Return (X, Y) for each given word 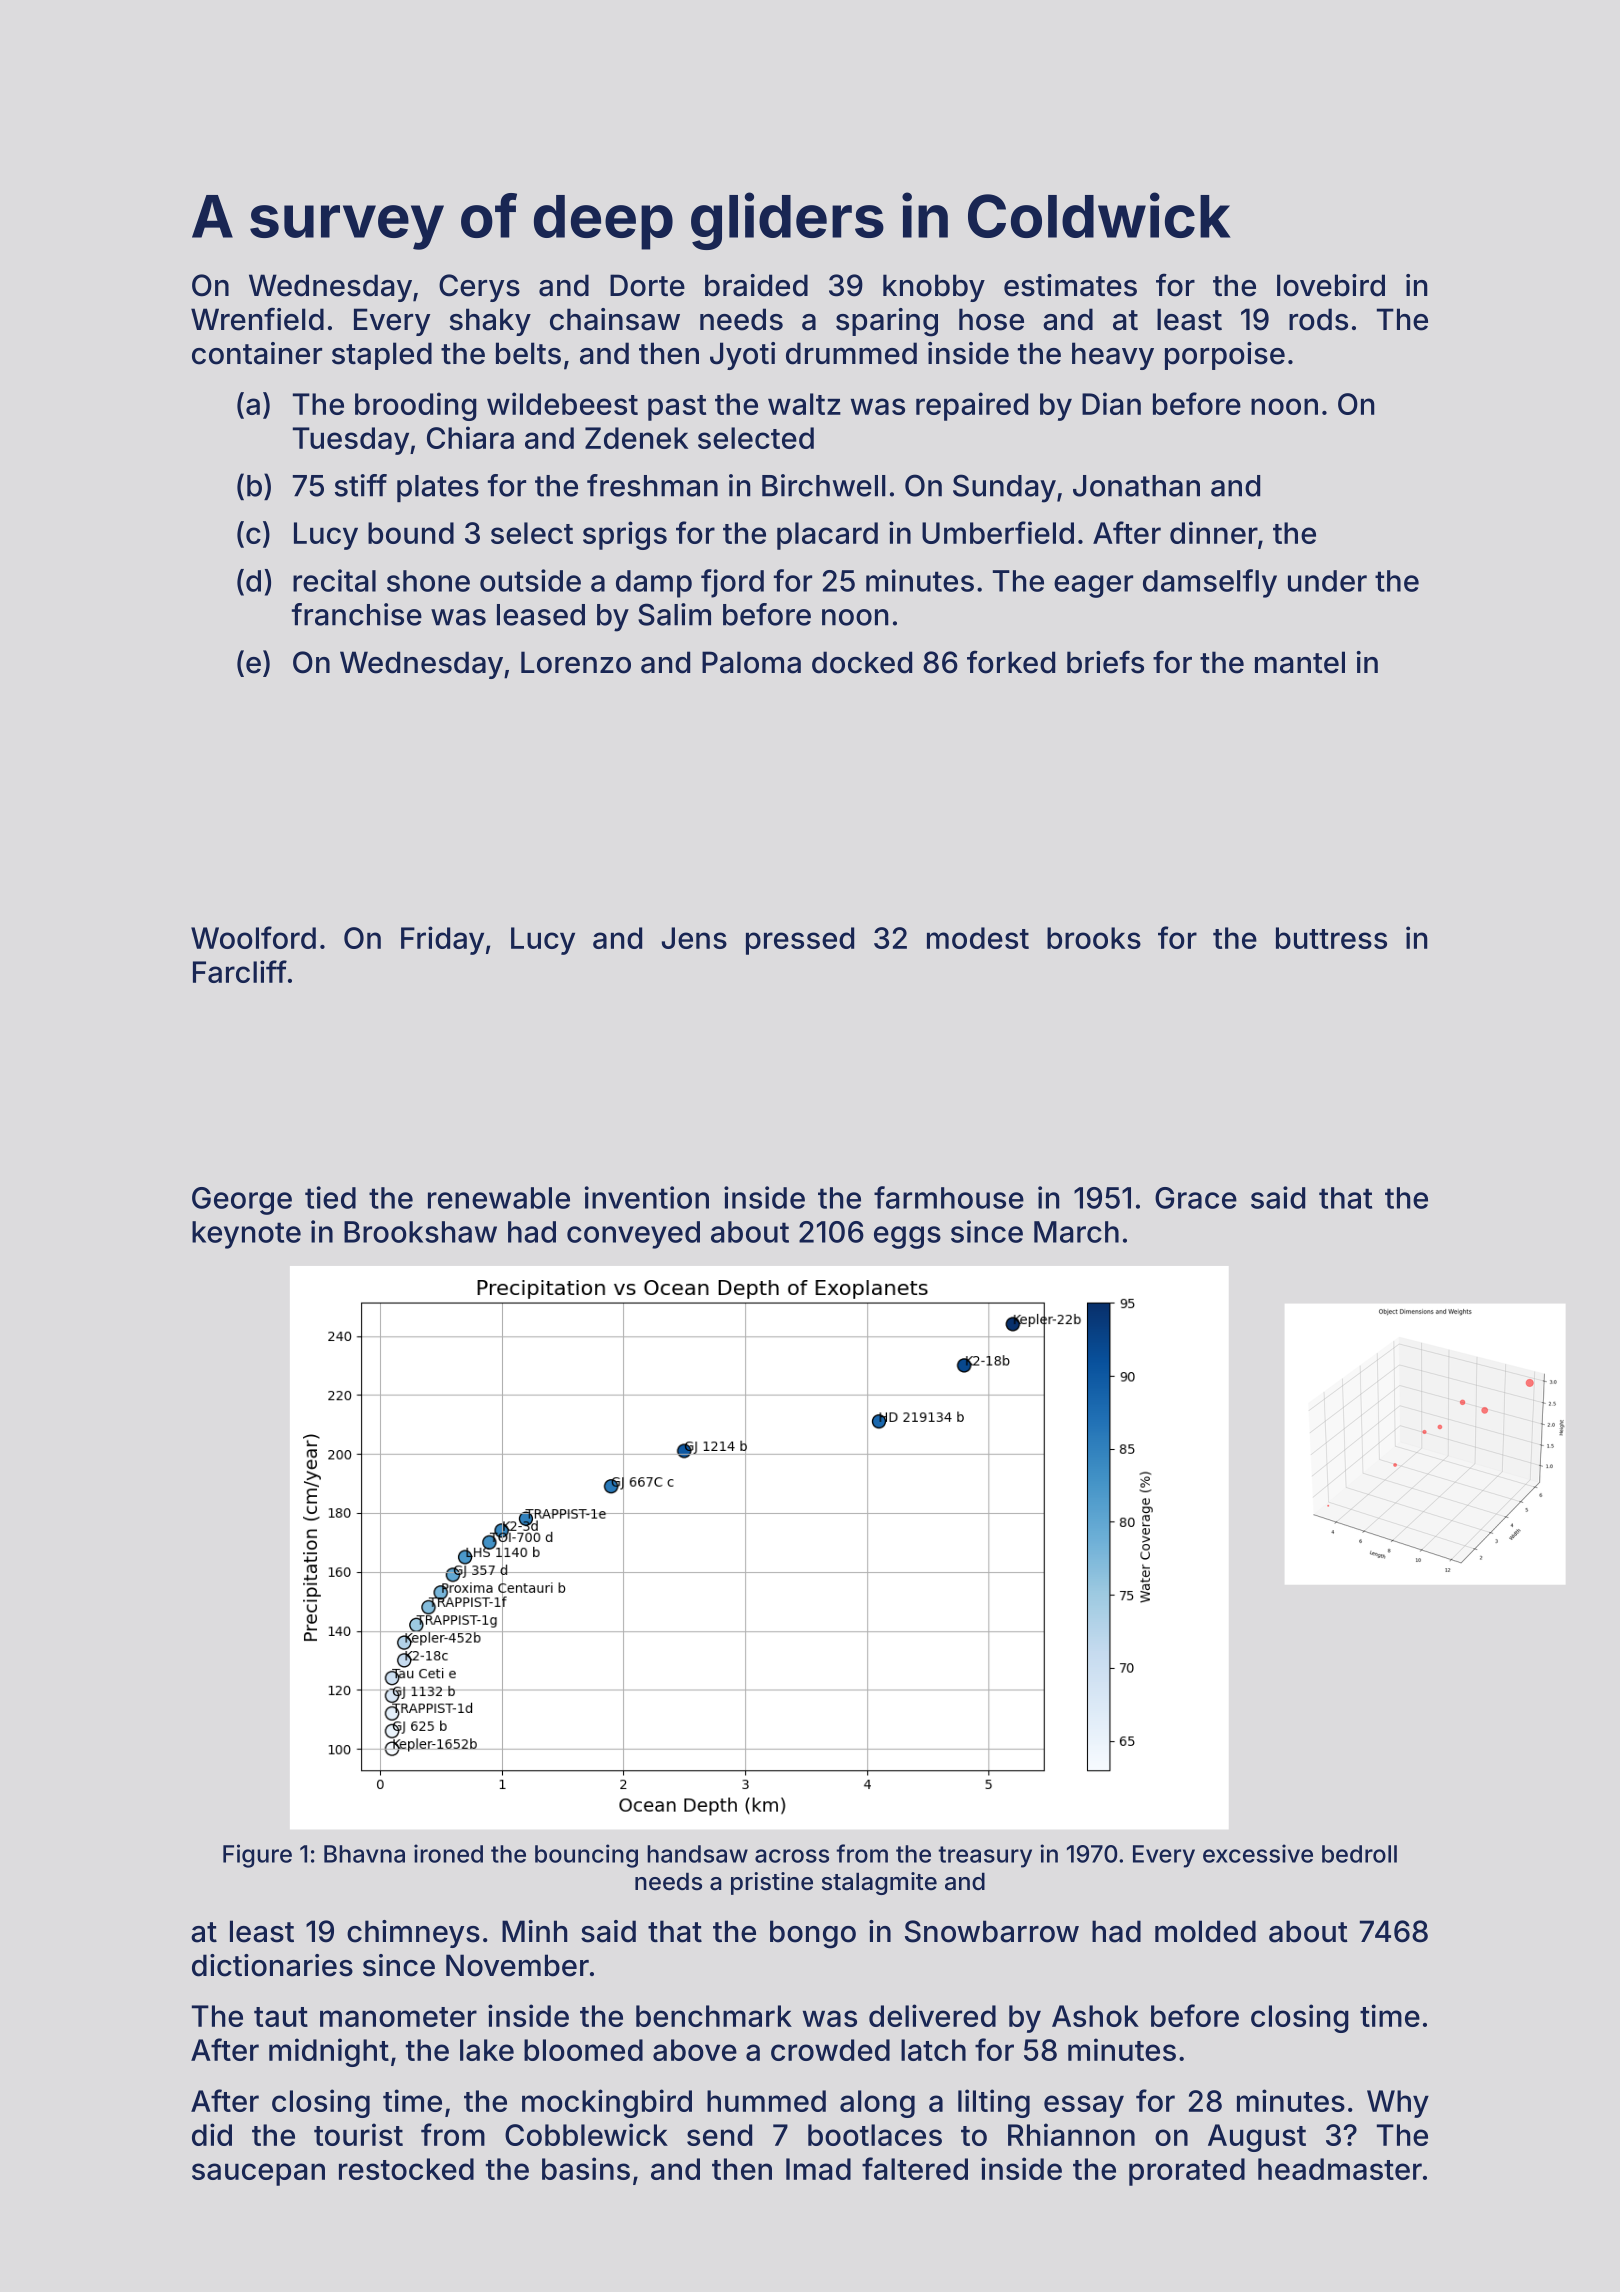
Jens (694, 938)
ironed (448, 1853)
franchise (357, 614)
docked (862, 662)
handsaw (697, 1854)
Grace (1196, 1198)
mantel (1300, 662)
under (1327, 581)
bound (411, 533)
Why (1398, 2104)
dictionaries (272, 1965)
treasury (985, 1857)
